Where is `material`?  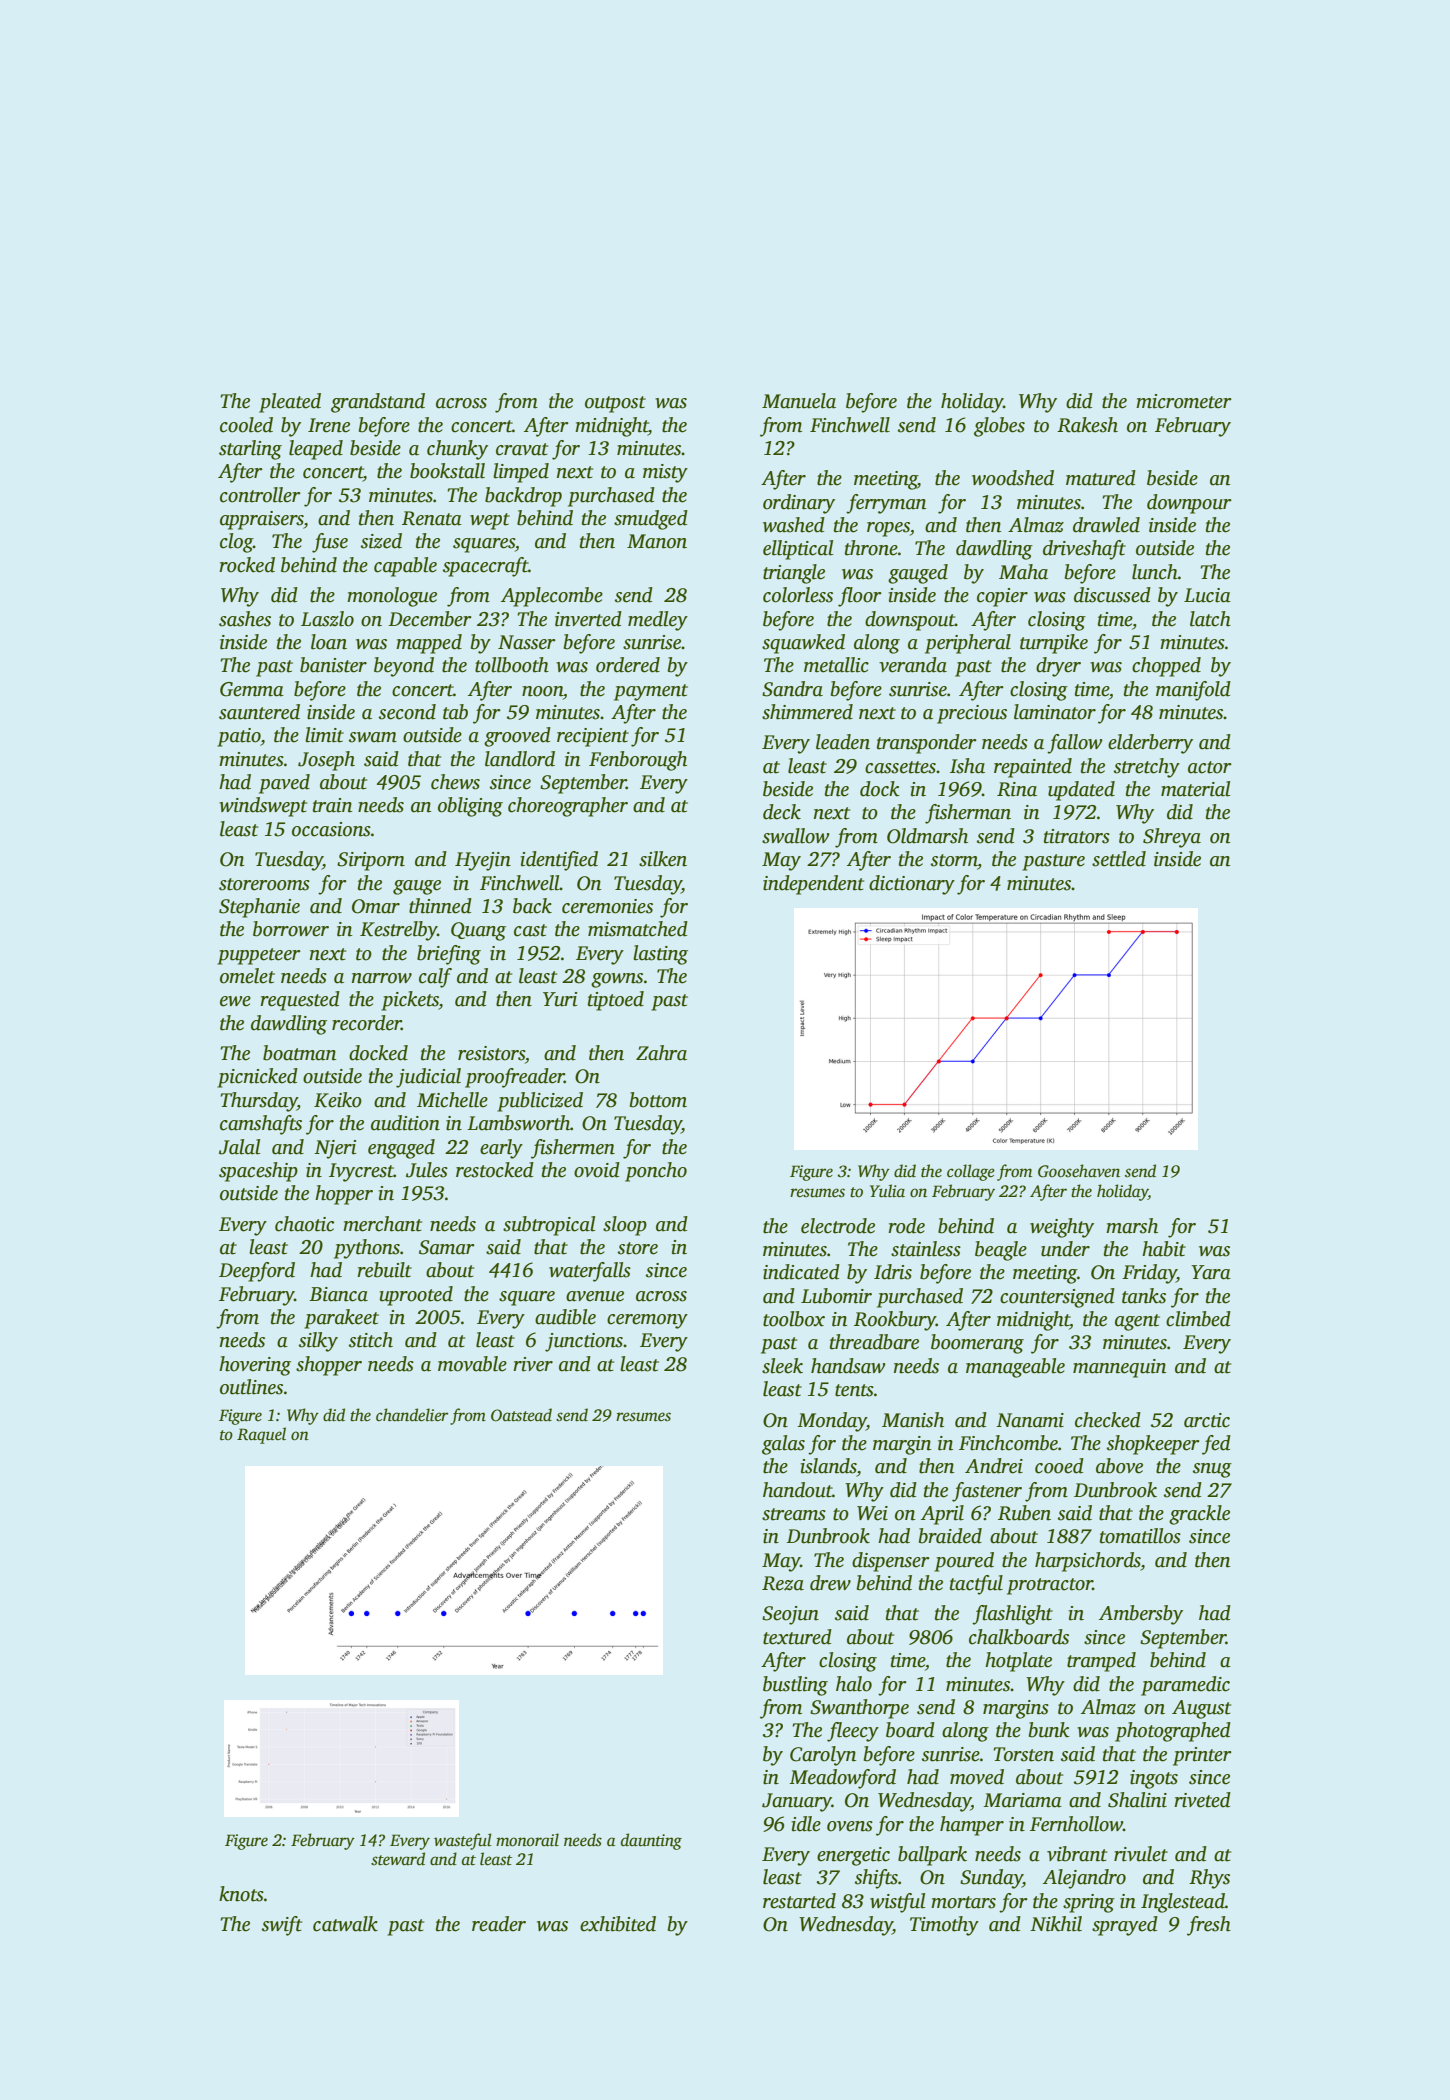 material is located at coordinates (1196, 789).
